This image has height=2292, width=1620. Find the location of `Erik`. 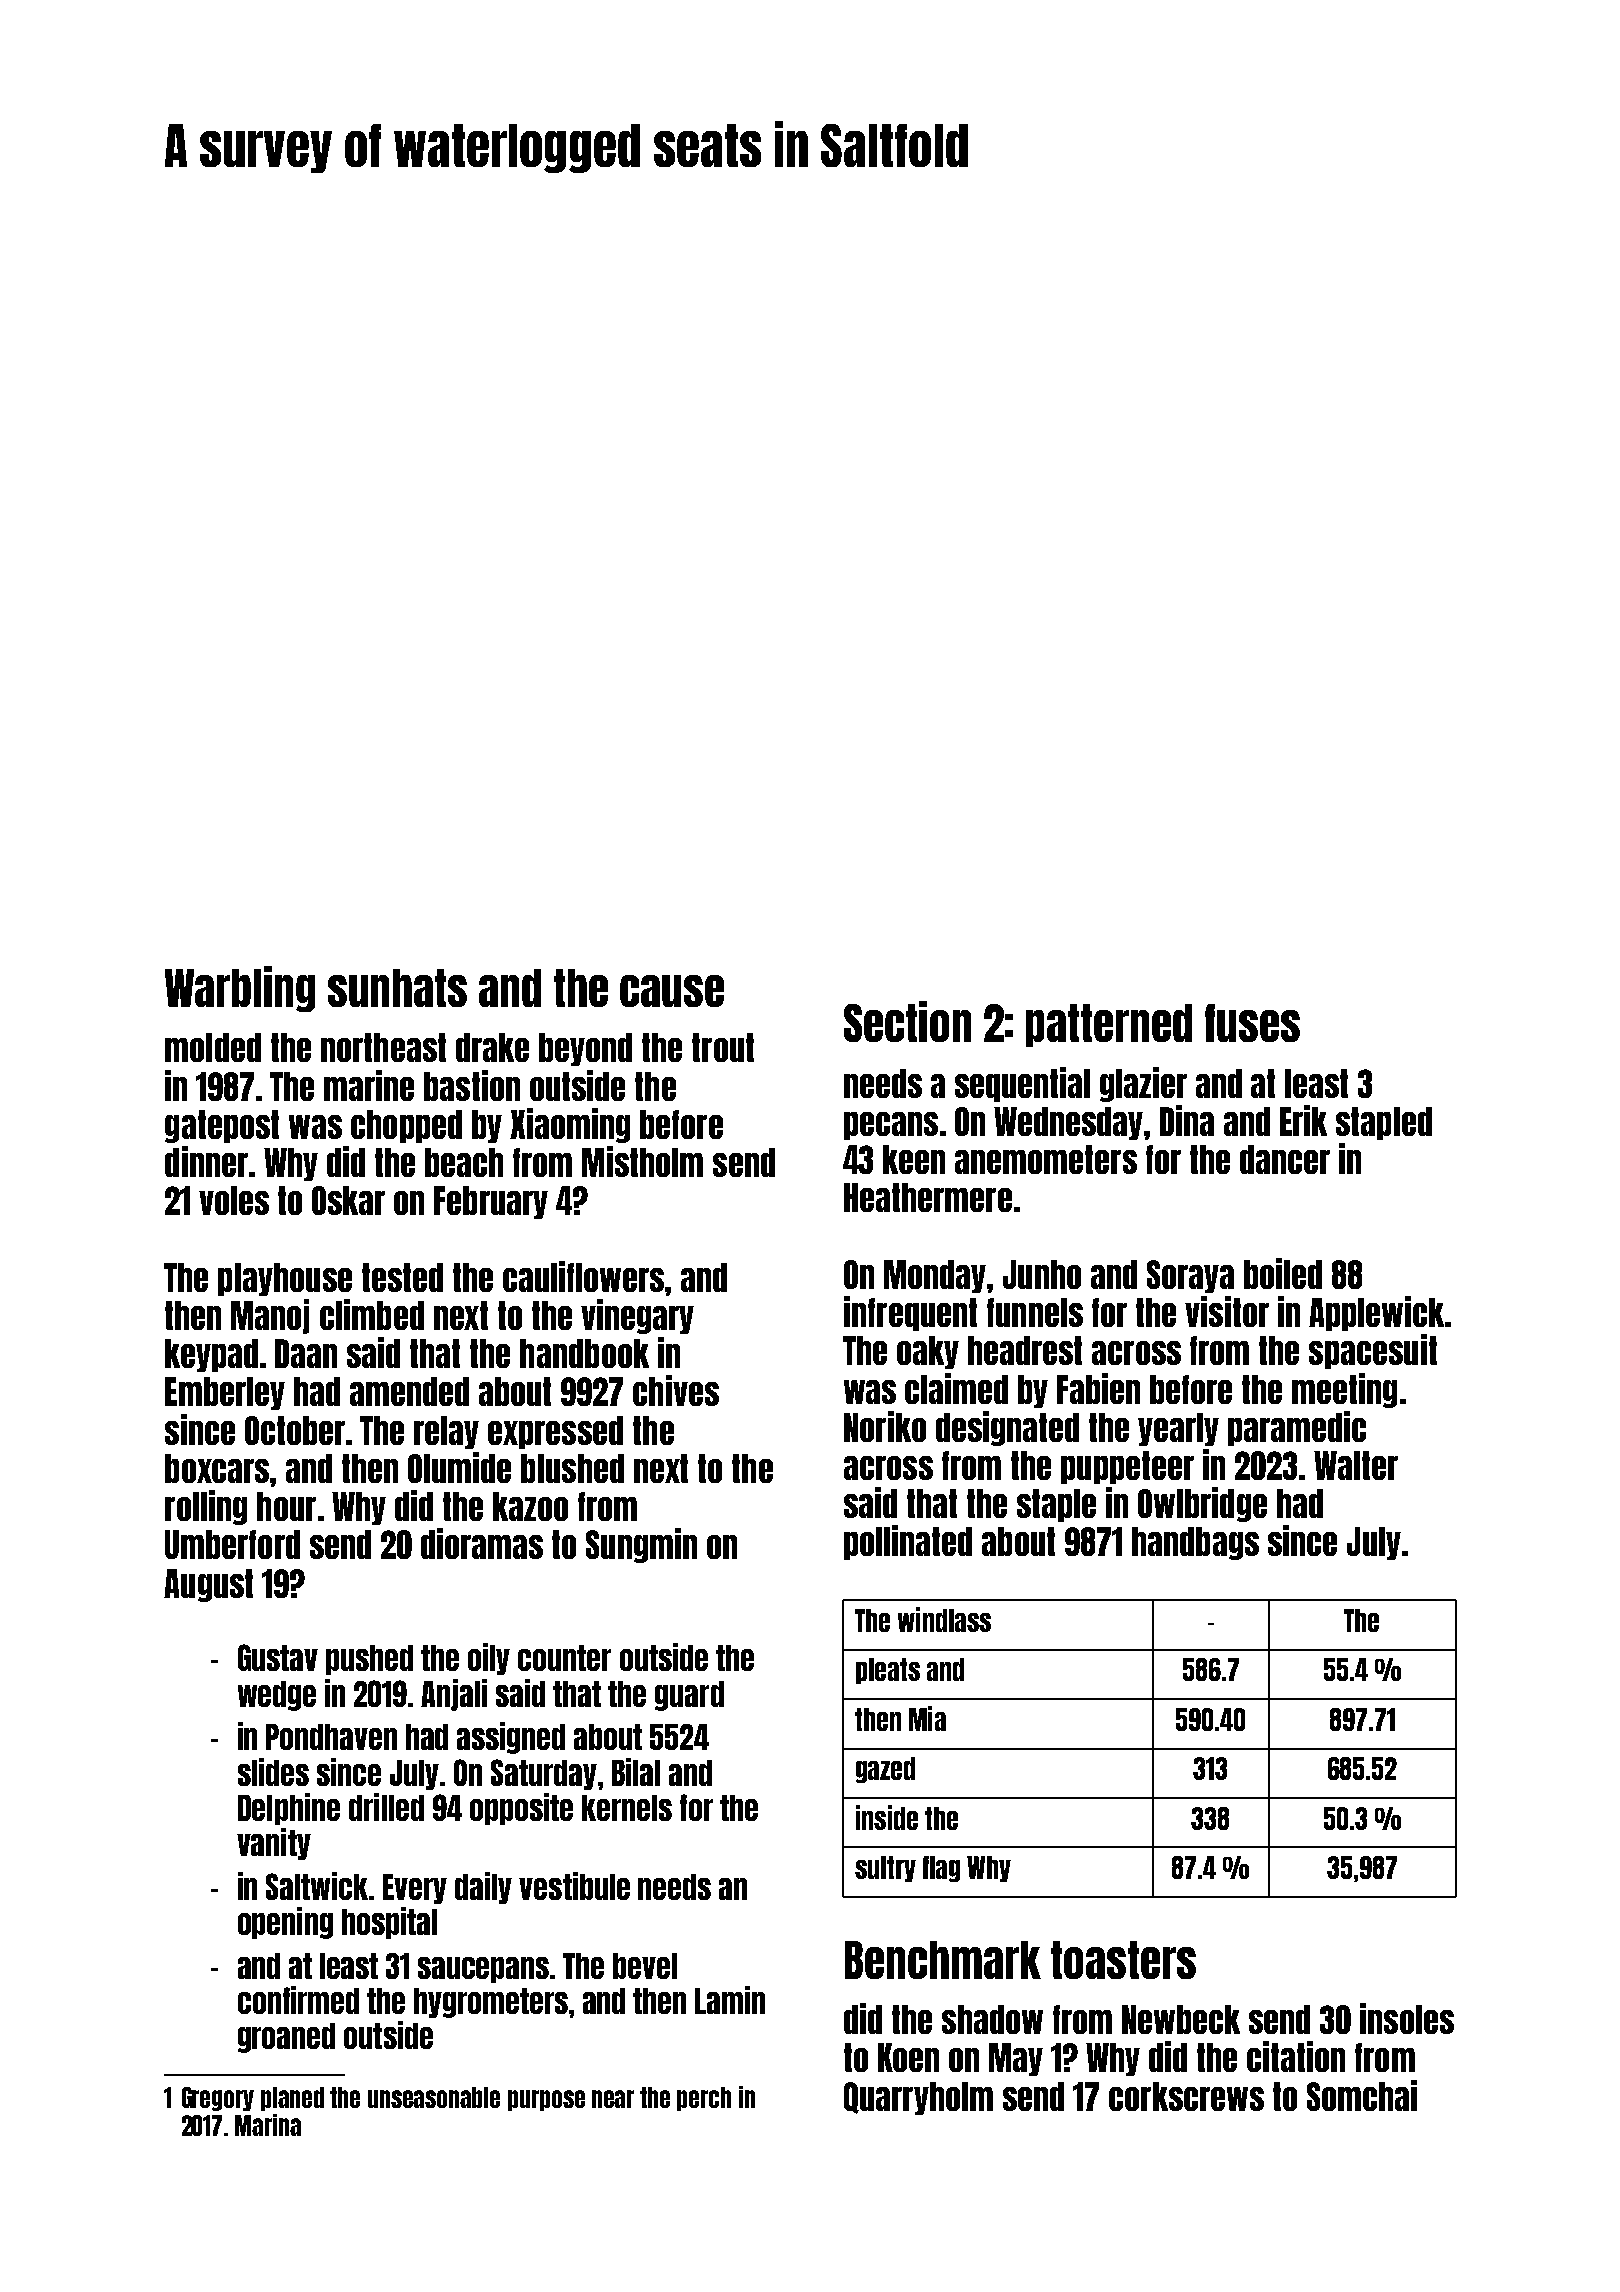

Erik is located at coordinates (1303, 1120).
